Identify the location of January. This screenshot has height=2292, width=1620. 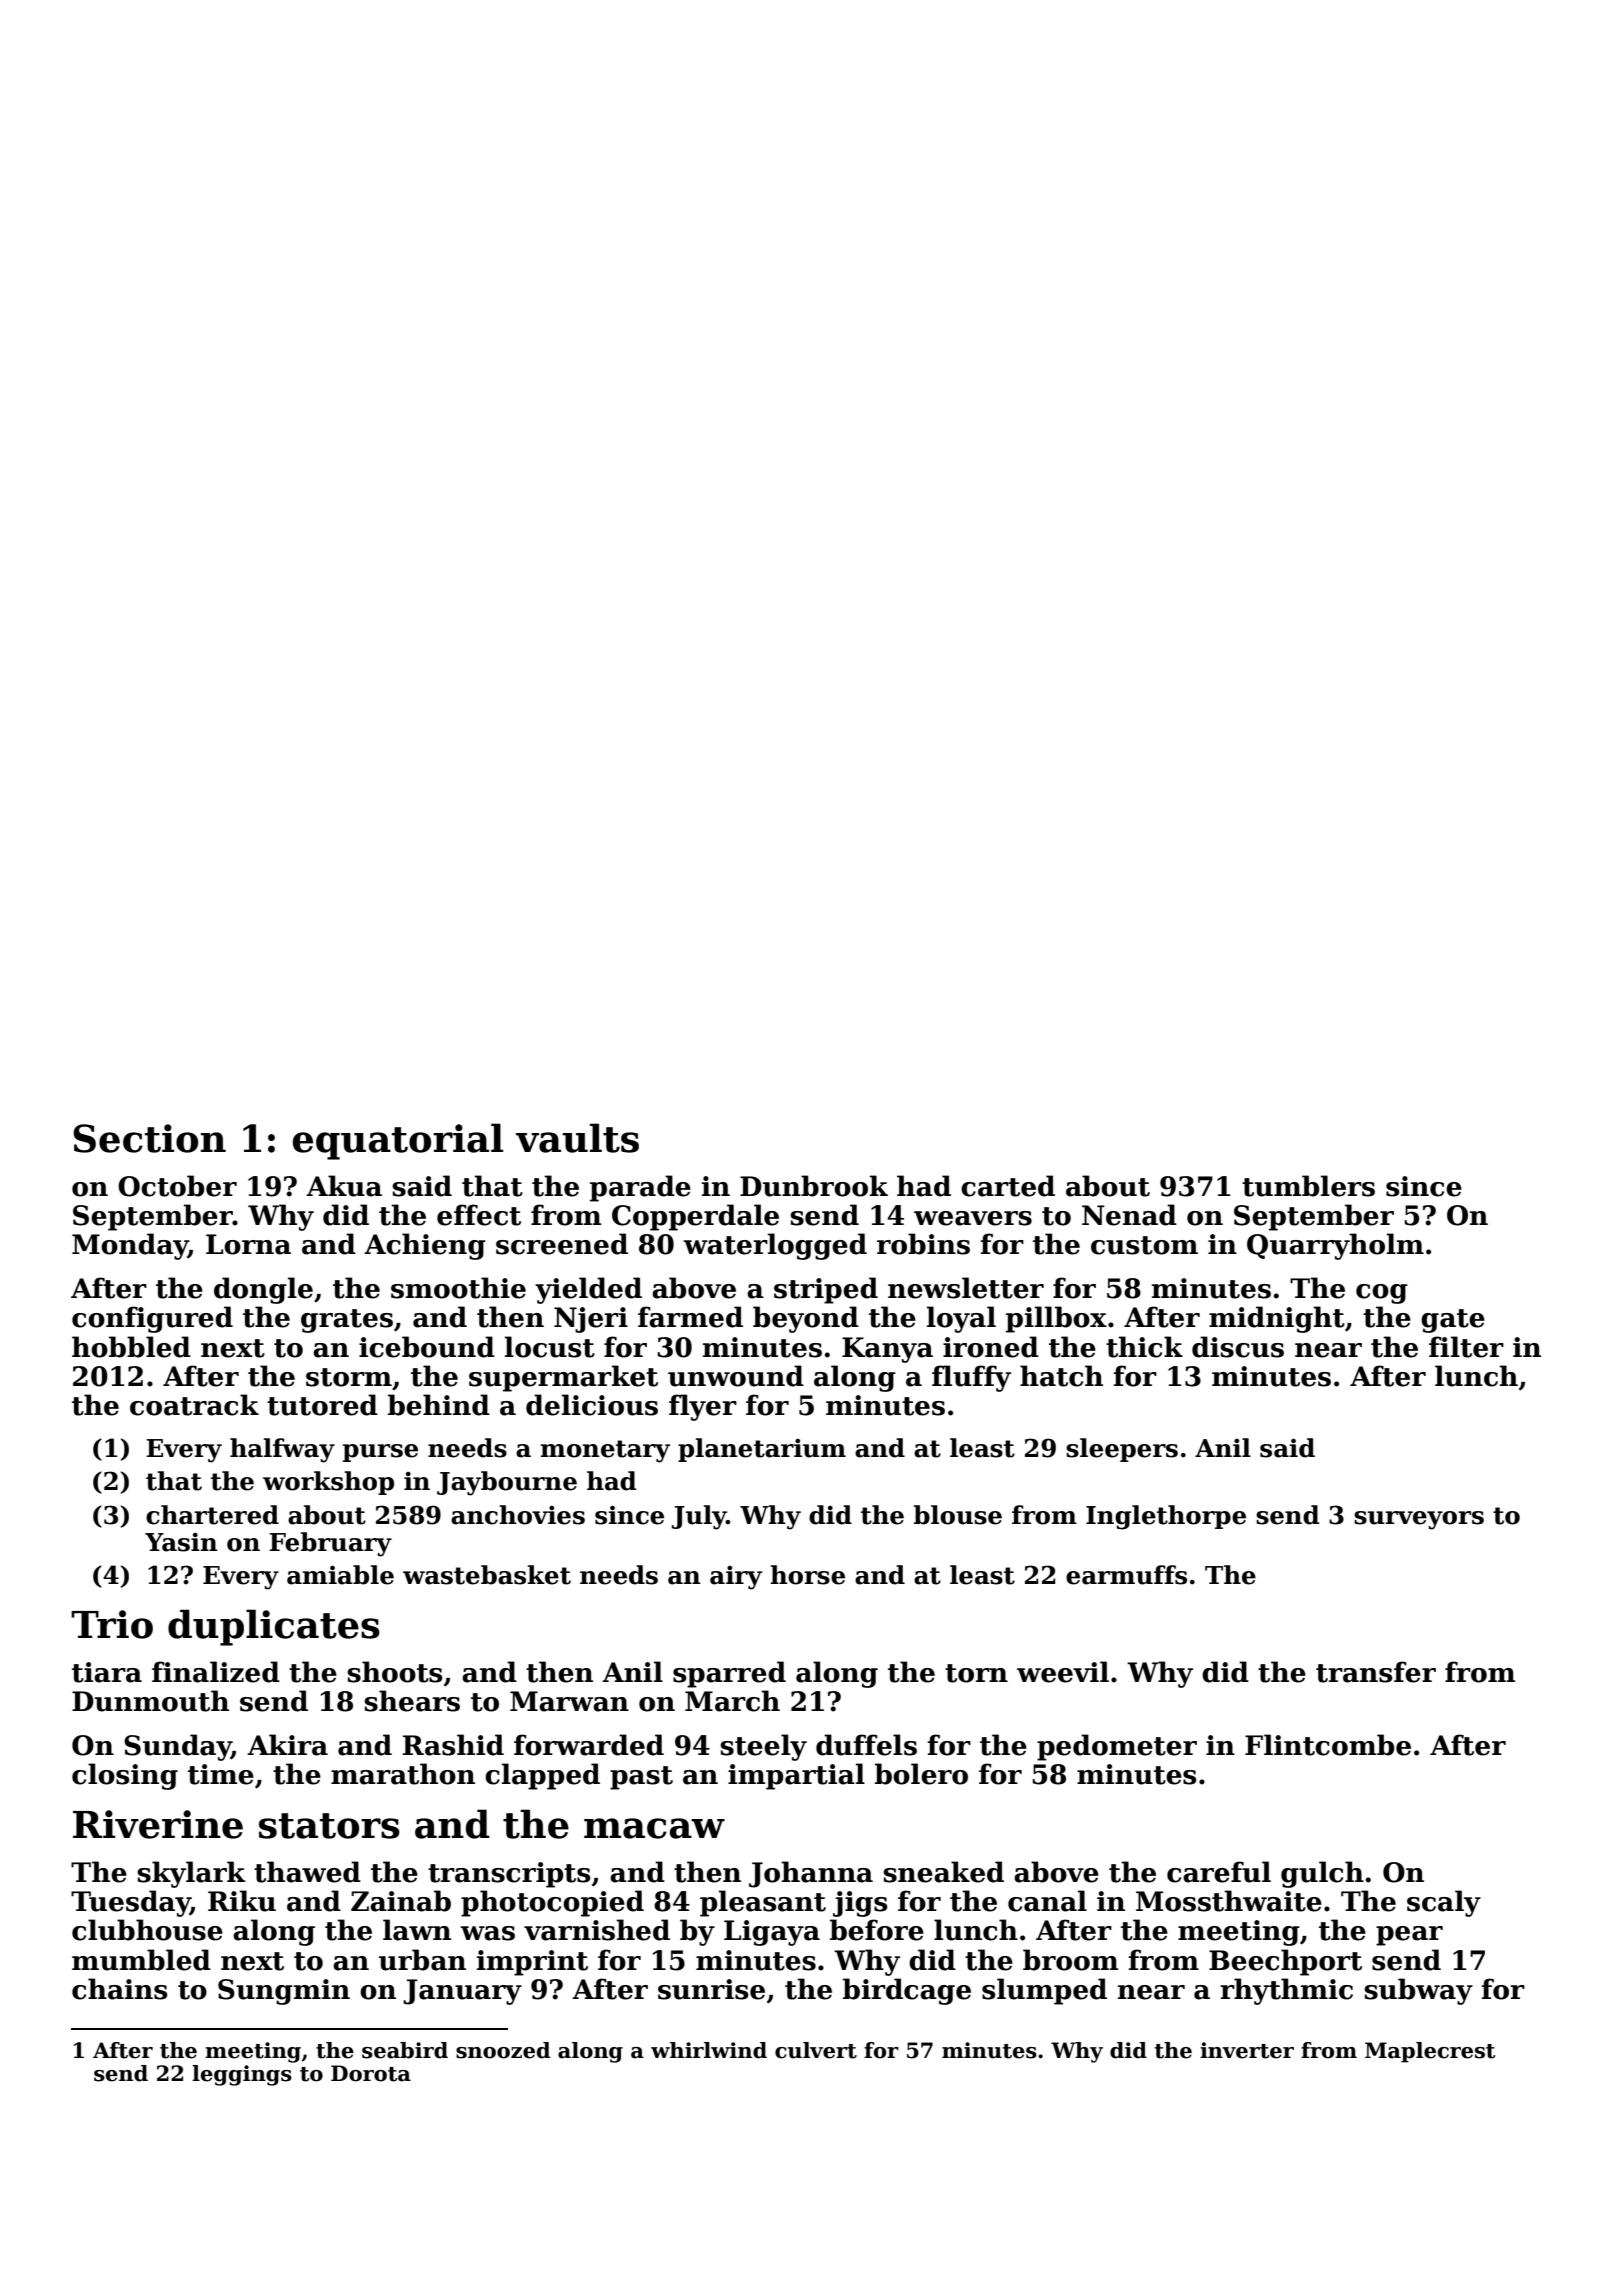
(462, 1992).
